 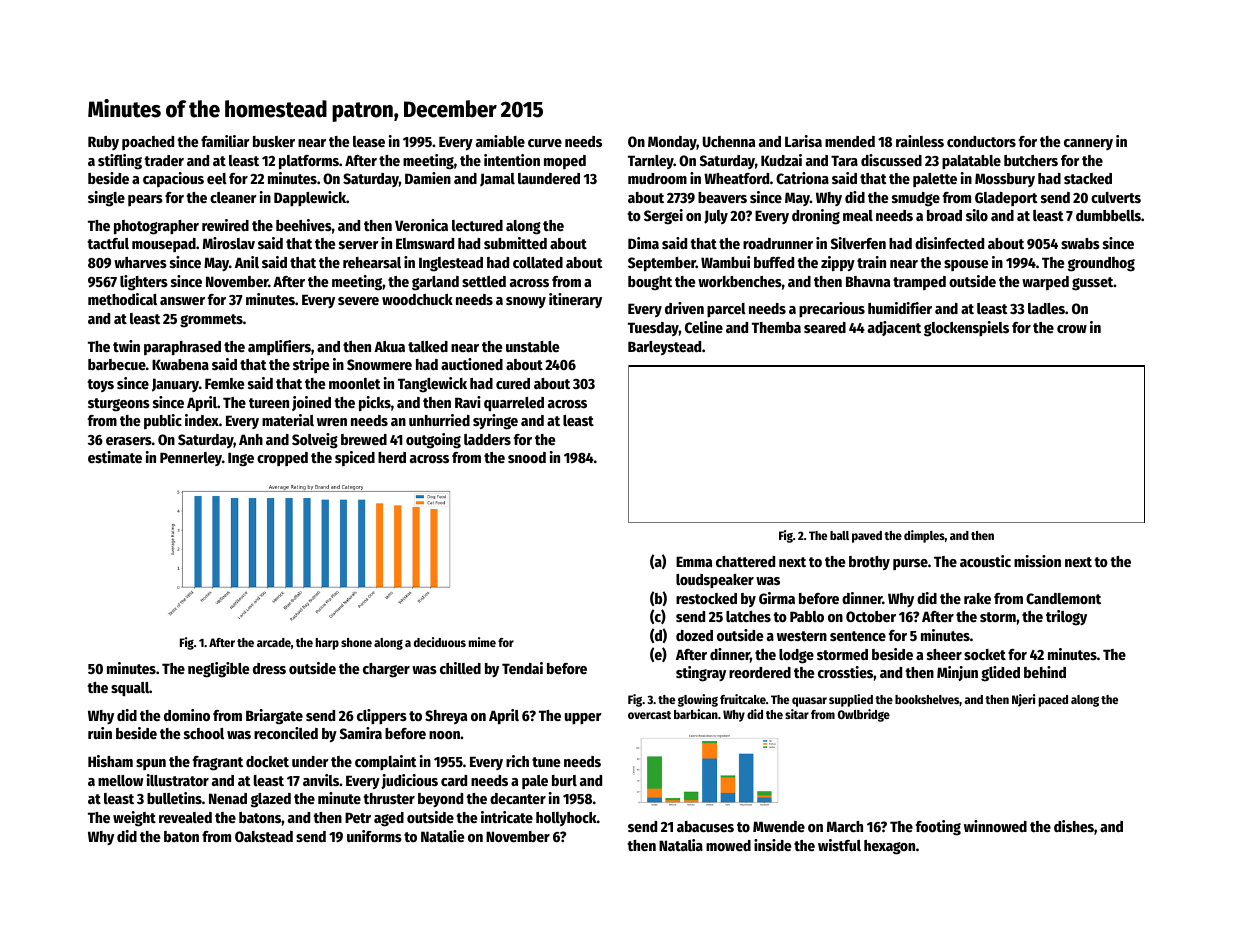 What do you see at coordinates (282, 459) in the screenshot?
I see `cropped` at bounding box center [282, 459].
